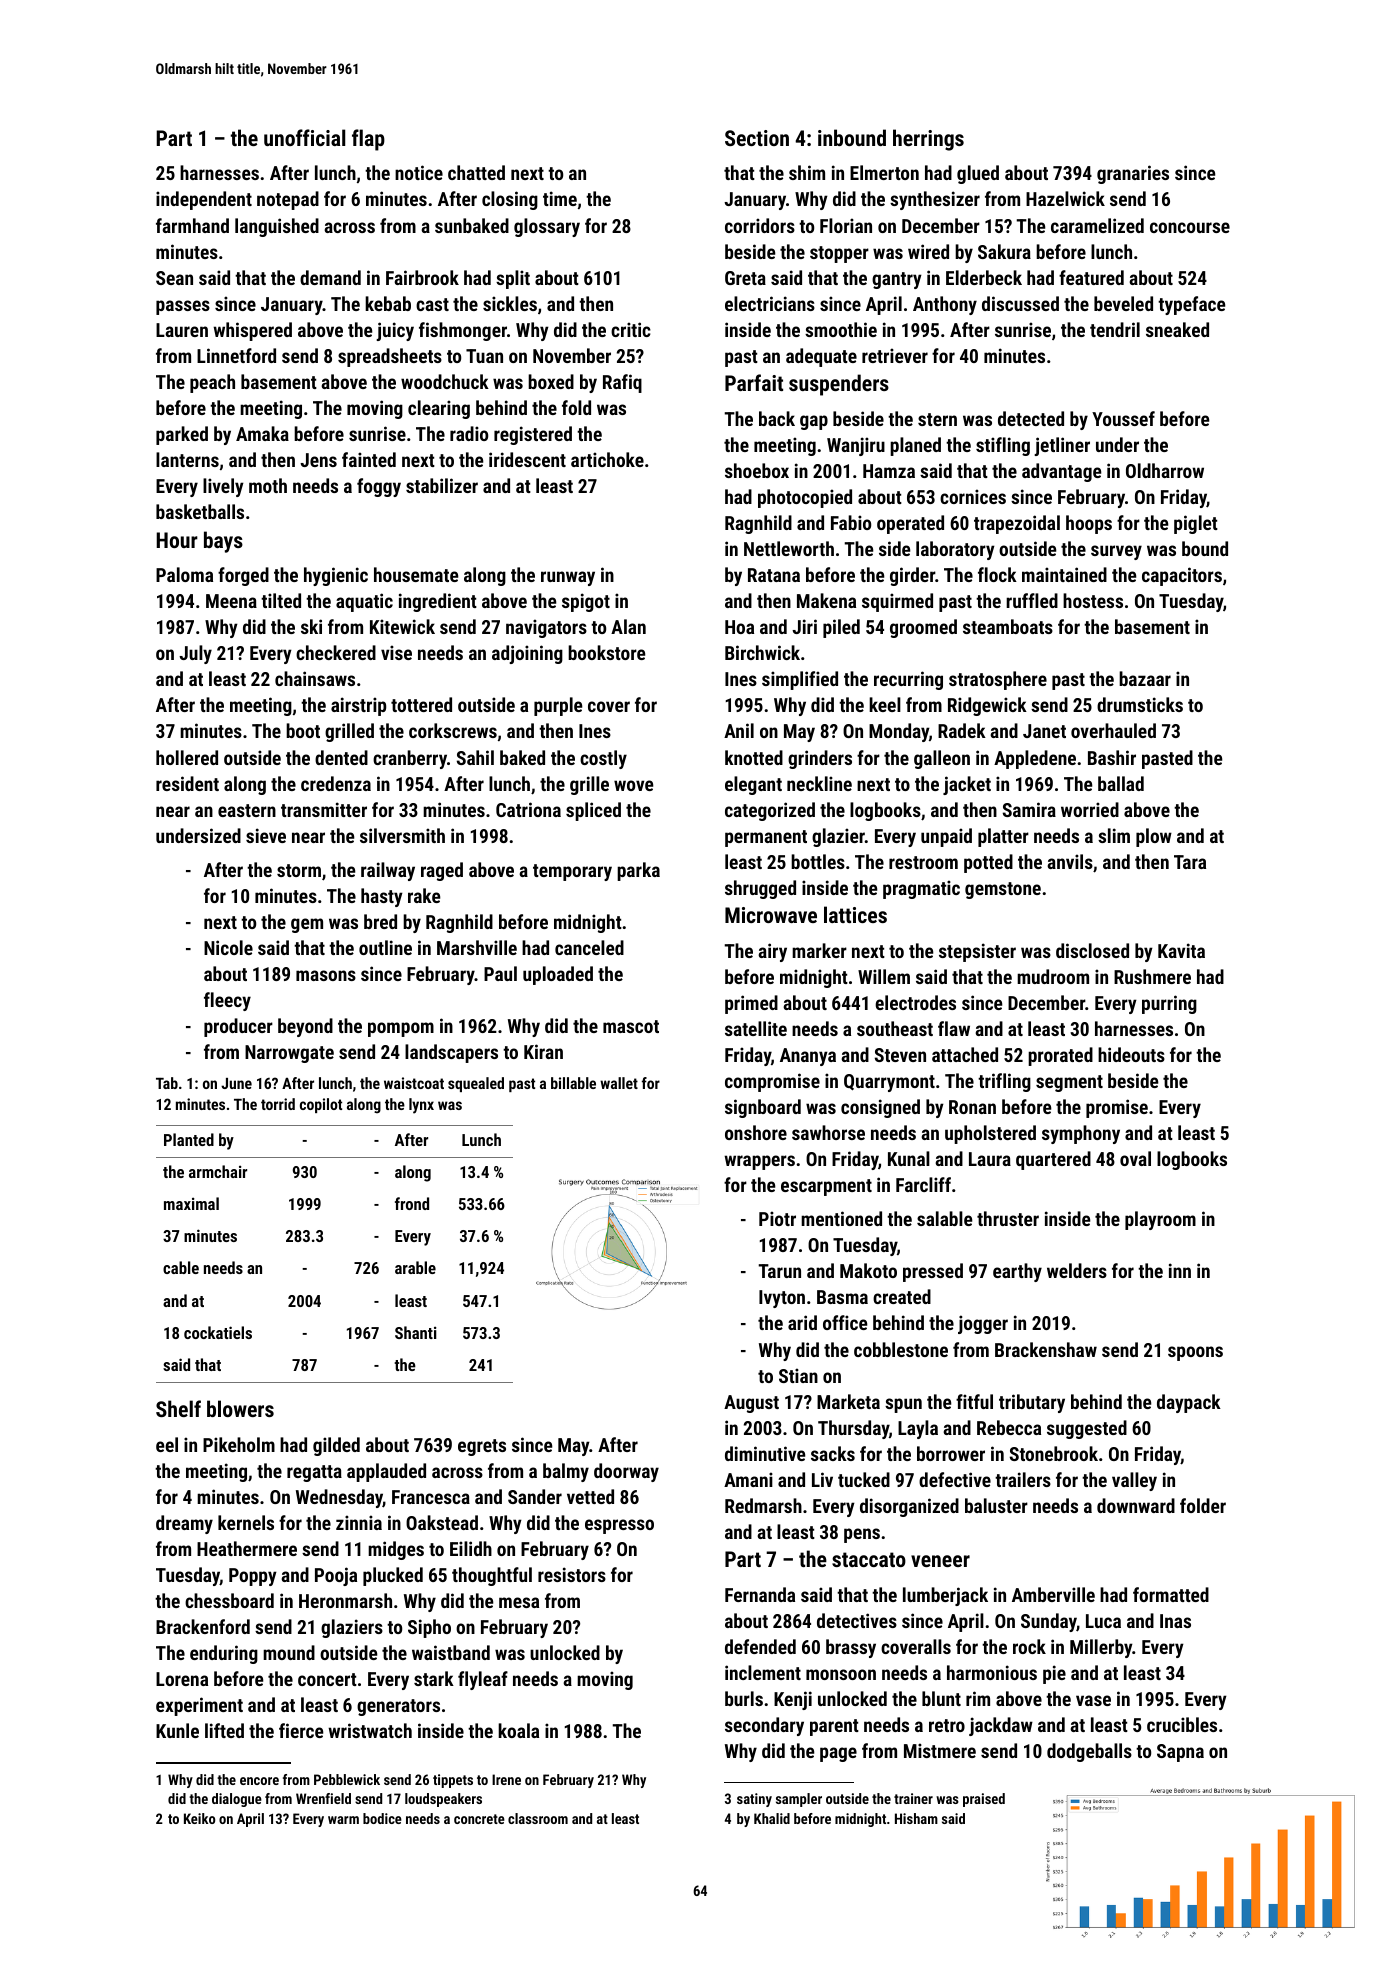  Describe the element at coordinates (818, 861) in the document. I see `bottles` at that location.
